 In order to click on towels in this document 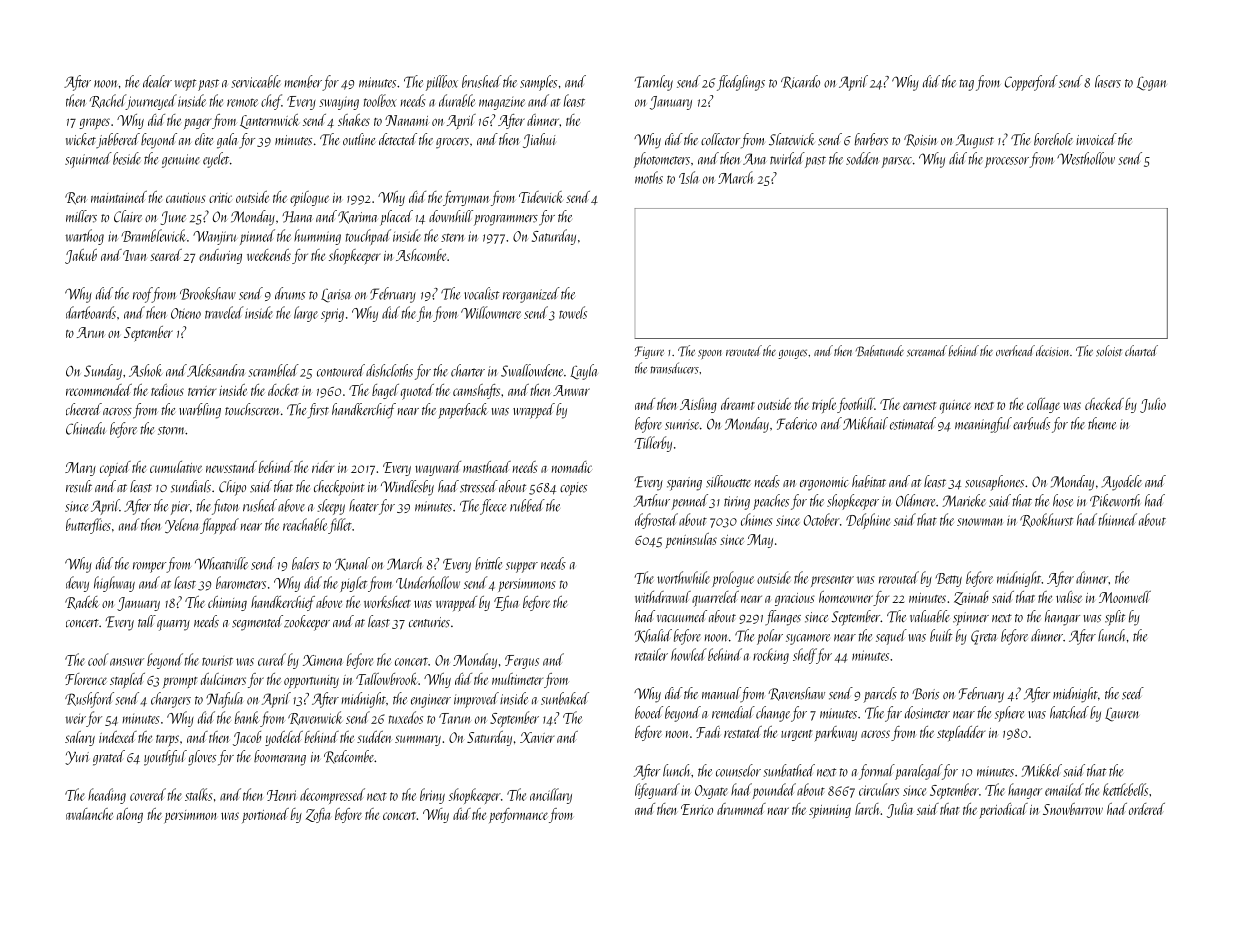, I will do `click(573, 312)`.
